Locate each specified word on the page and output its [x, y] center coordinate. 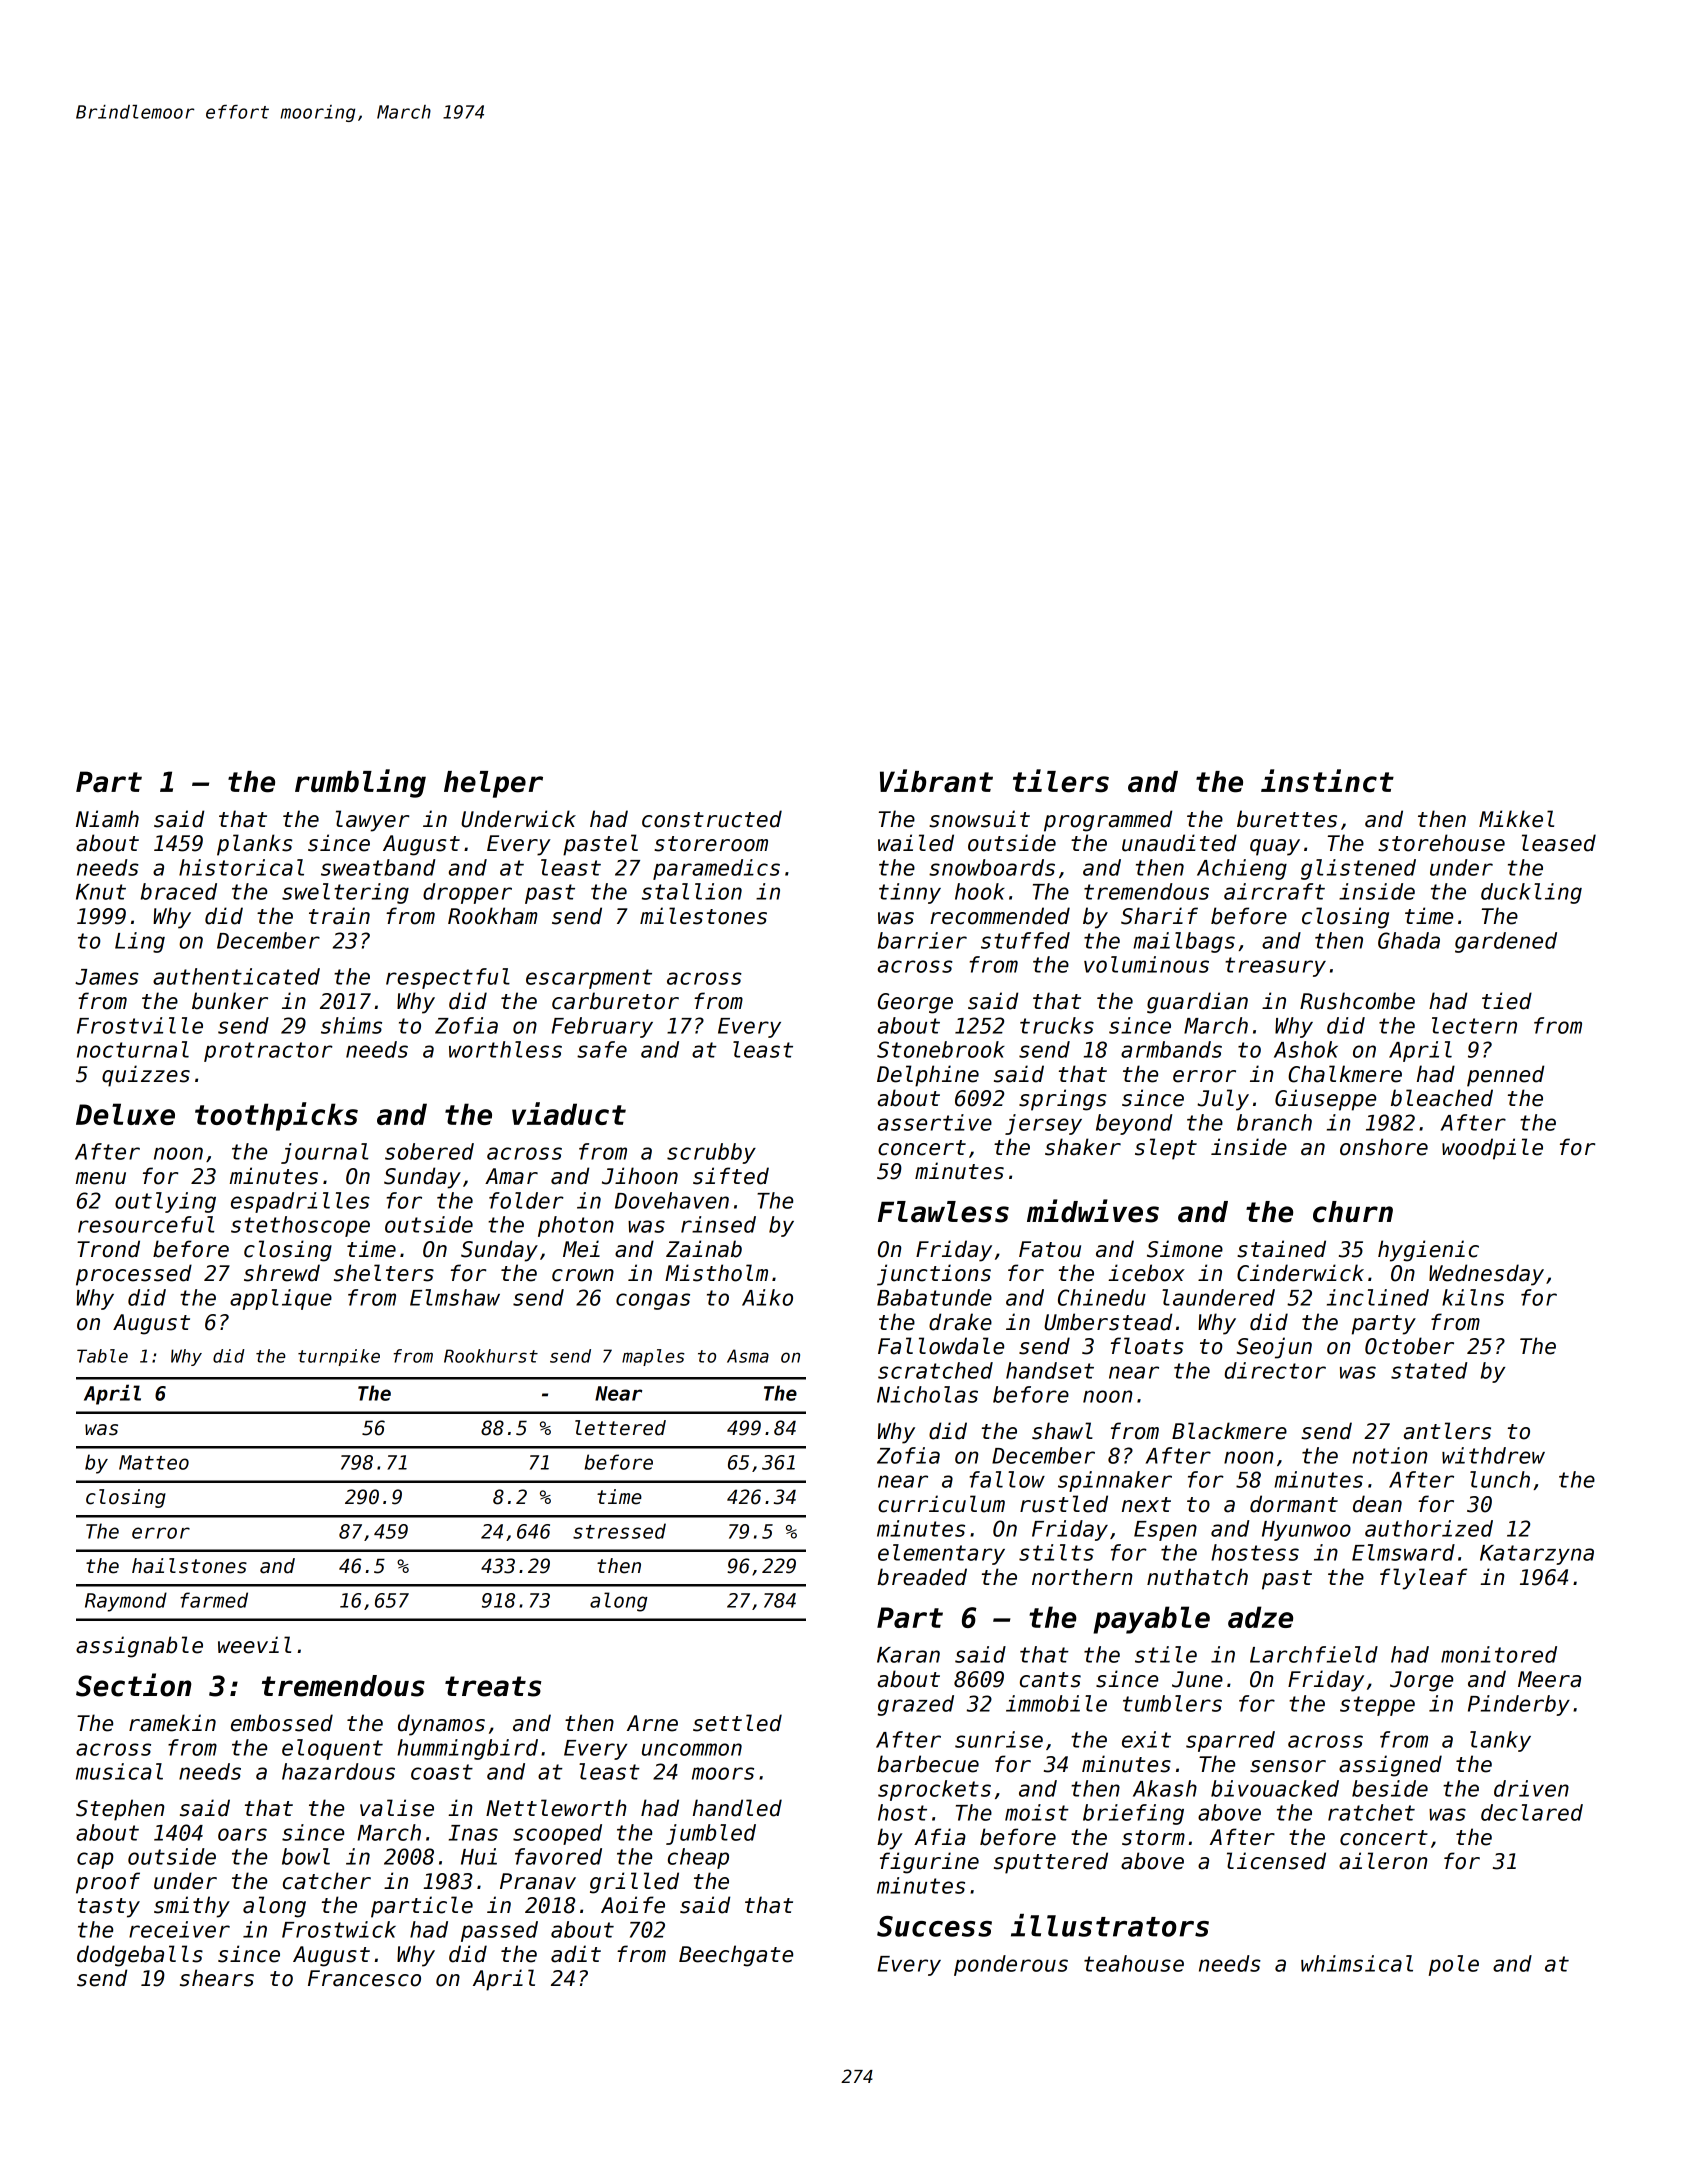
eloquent [332, 1749]
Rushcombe [1357, 1001]
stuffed [1025, 940]
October [1409, 1346]
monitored [1499, 1654]
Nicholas [927, 1394]
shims [351, 1025]
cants [1050, 1680]
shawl [1062, 1431]
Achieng [1242, 869]
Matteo [154, 1462]
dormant [1294, 1504]
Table [102, 1356]
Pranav [538, 1881]
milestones [703, 916]
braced [179, 891]
